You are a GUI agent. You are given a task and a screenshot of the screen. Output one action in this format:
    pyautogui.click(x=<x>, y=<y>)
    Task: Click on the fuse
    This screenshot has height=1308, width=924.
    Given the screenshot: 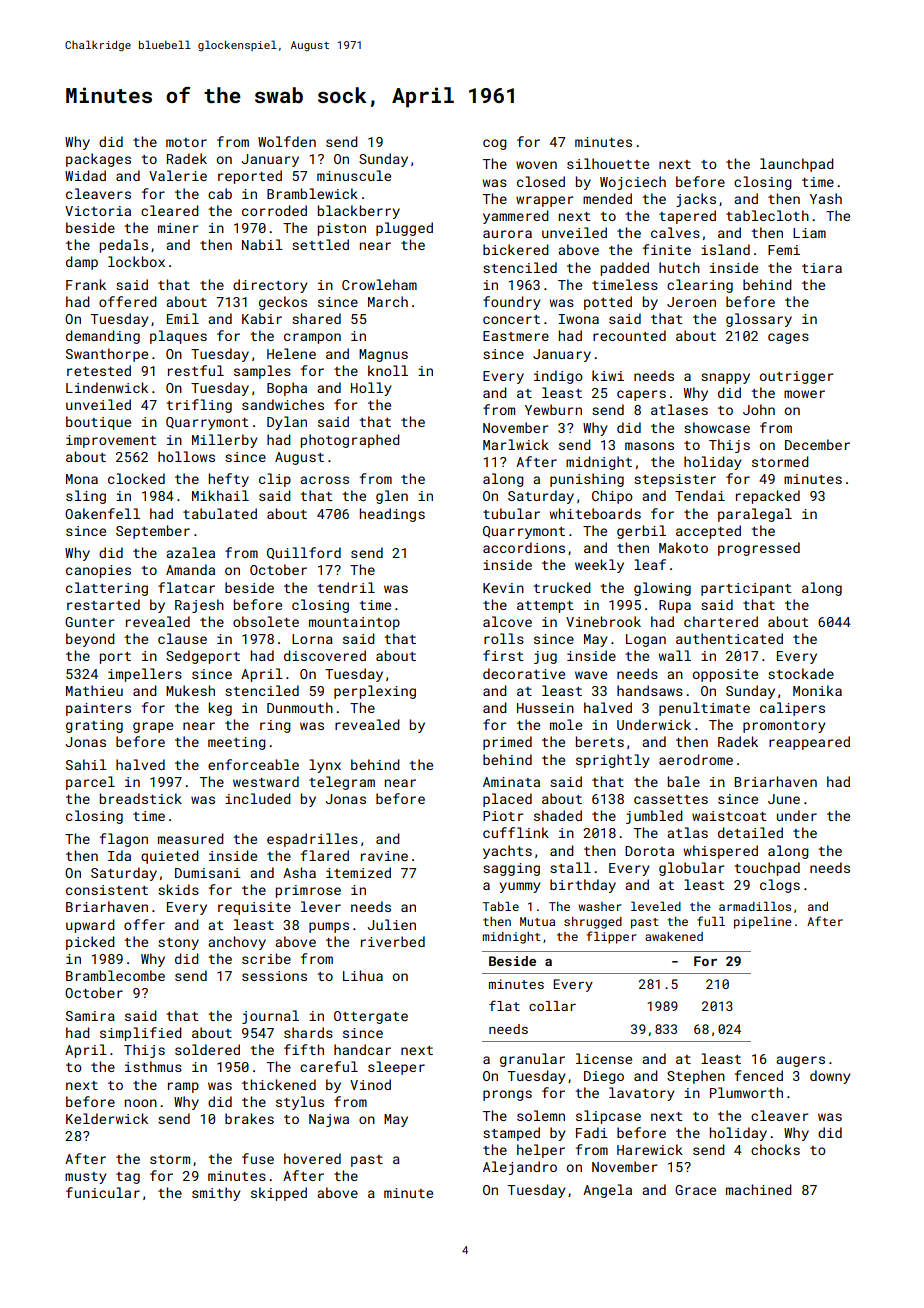 What is the action you would take?
    pyautogui.click(x=258, y=1158)
